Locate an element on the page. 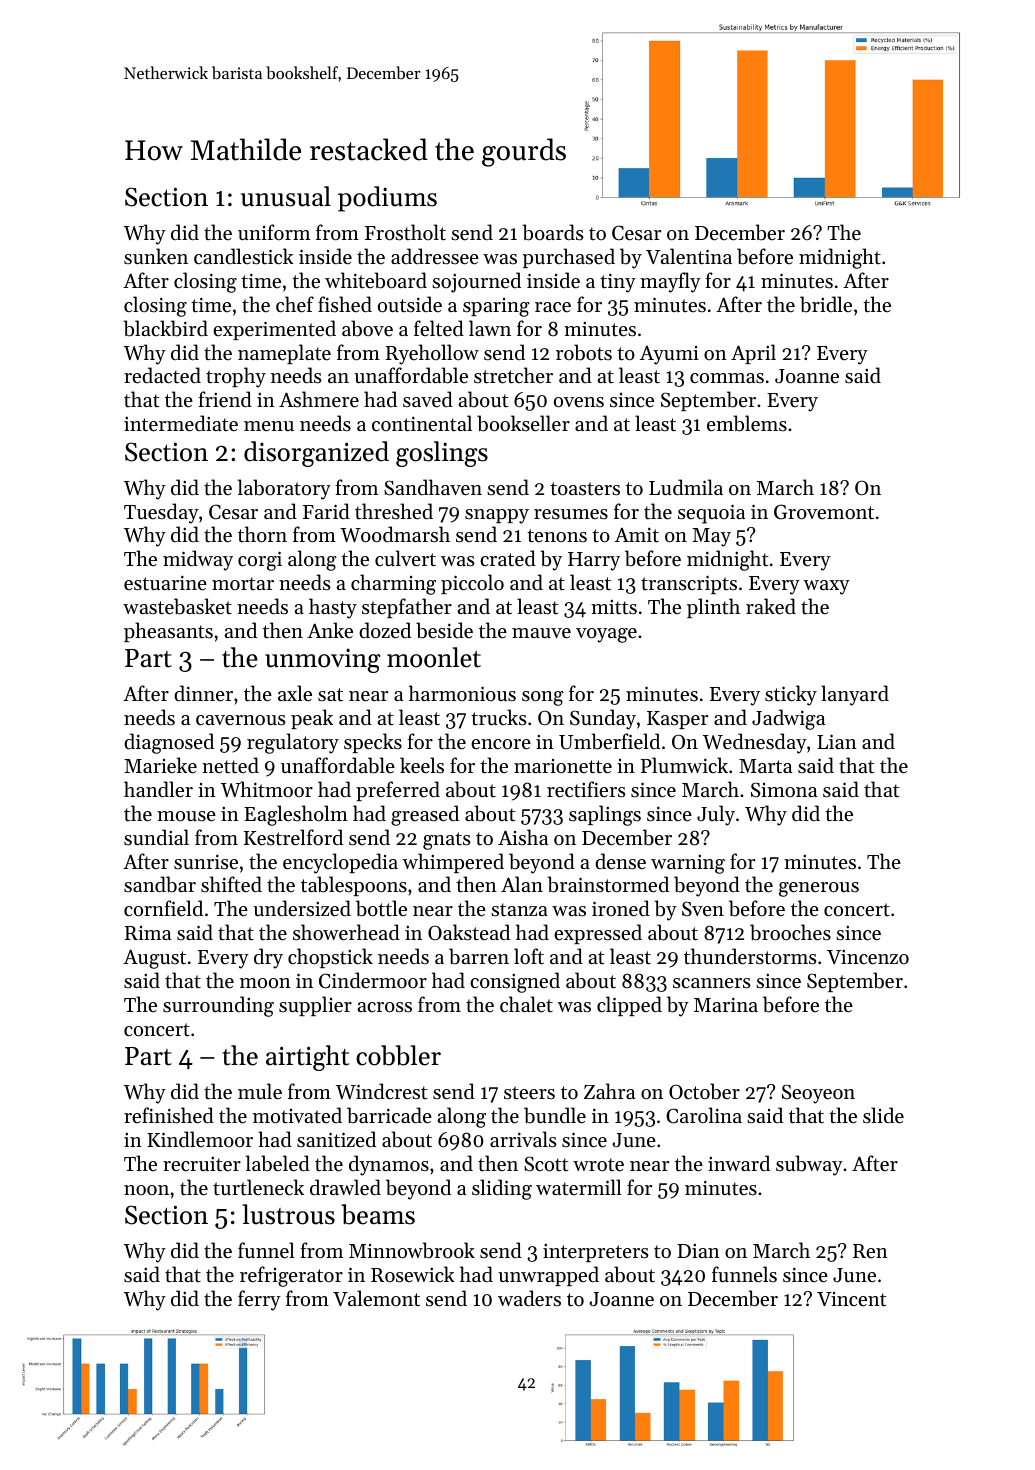 Image resolution: width=1035 pixels, height=1470 pixels. commas is located at coordinates (727, 378).
